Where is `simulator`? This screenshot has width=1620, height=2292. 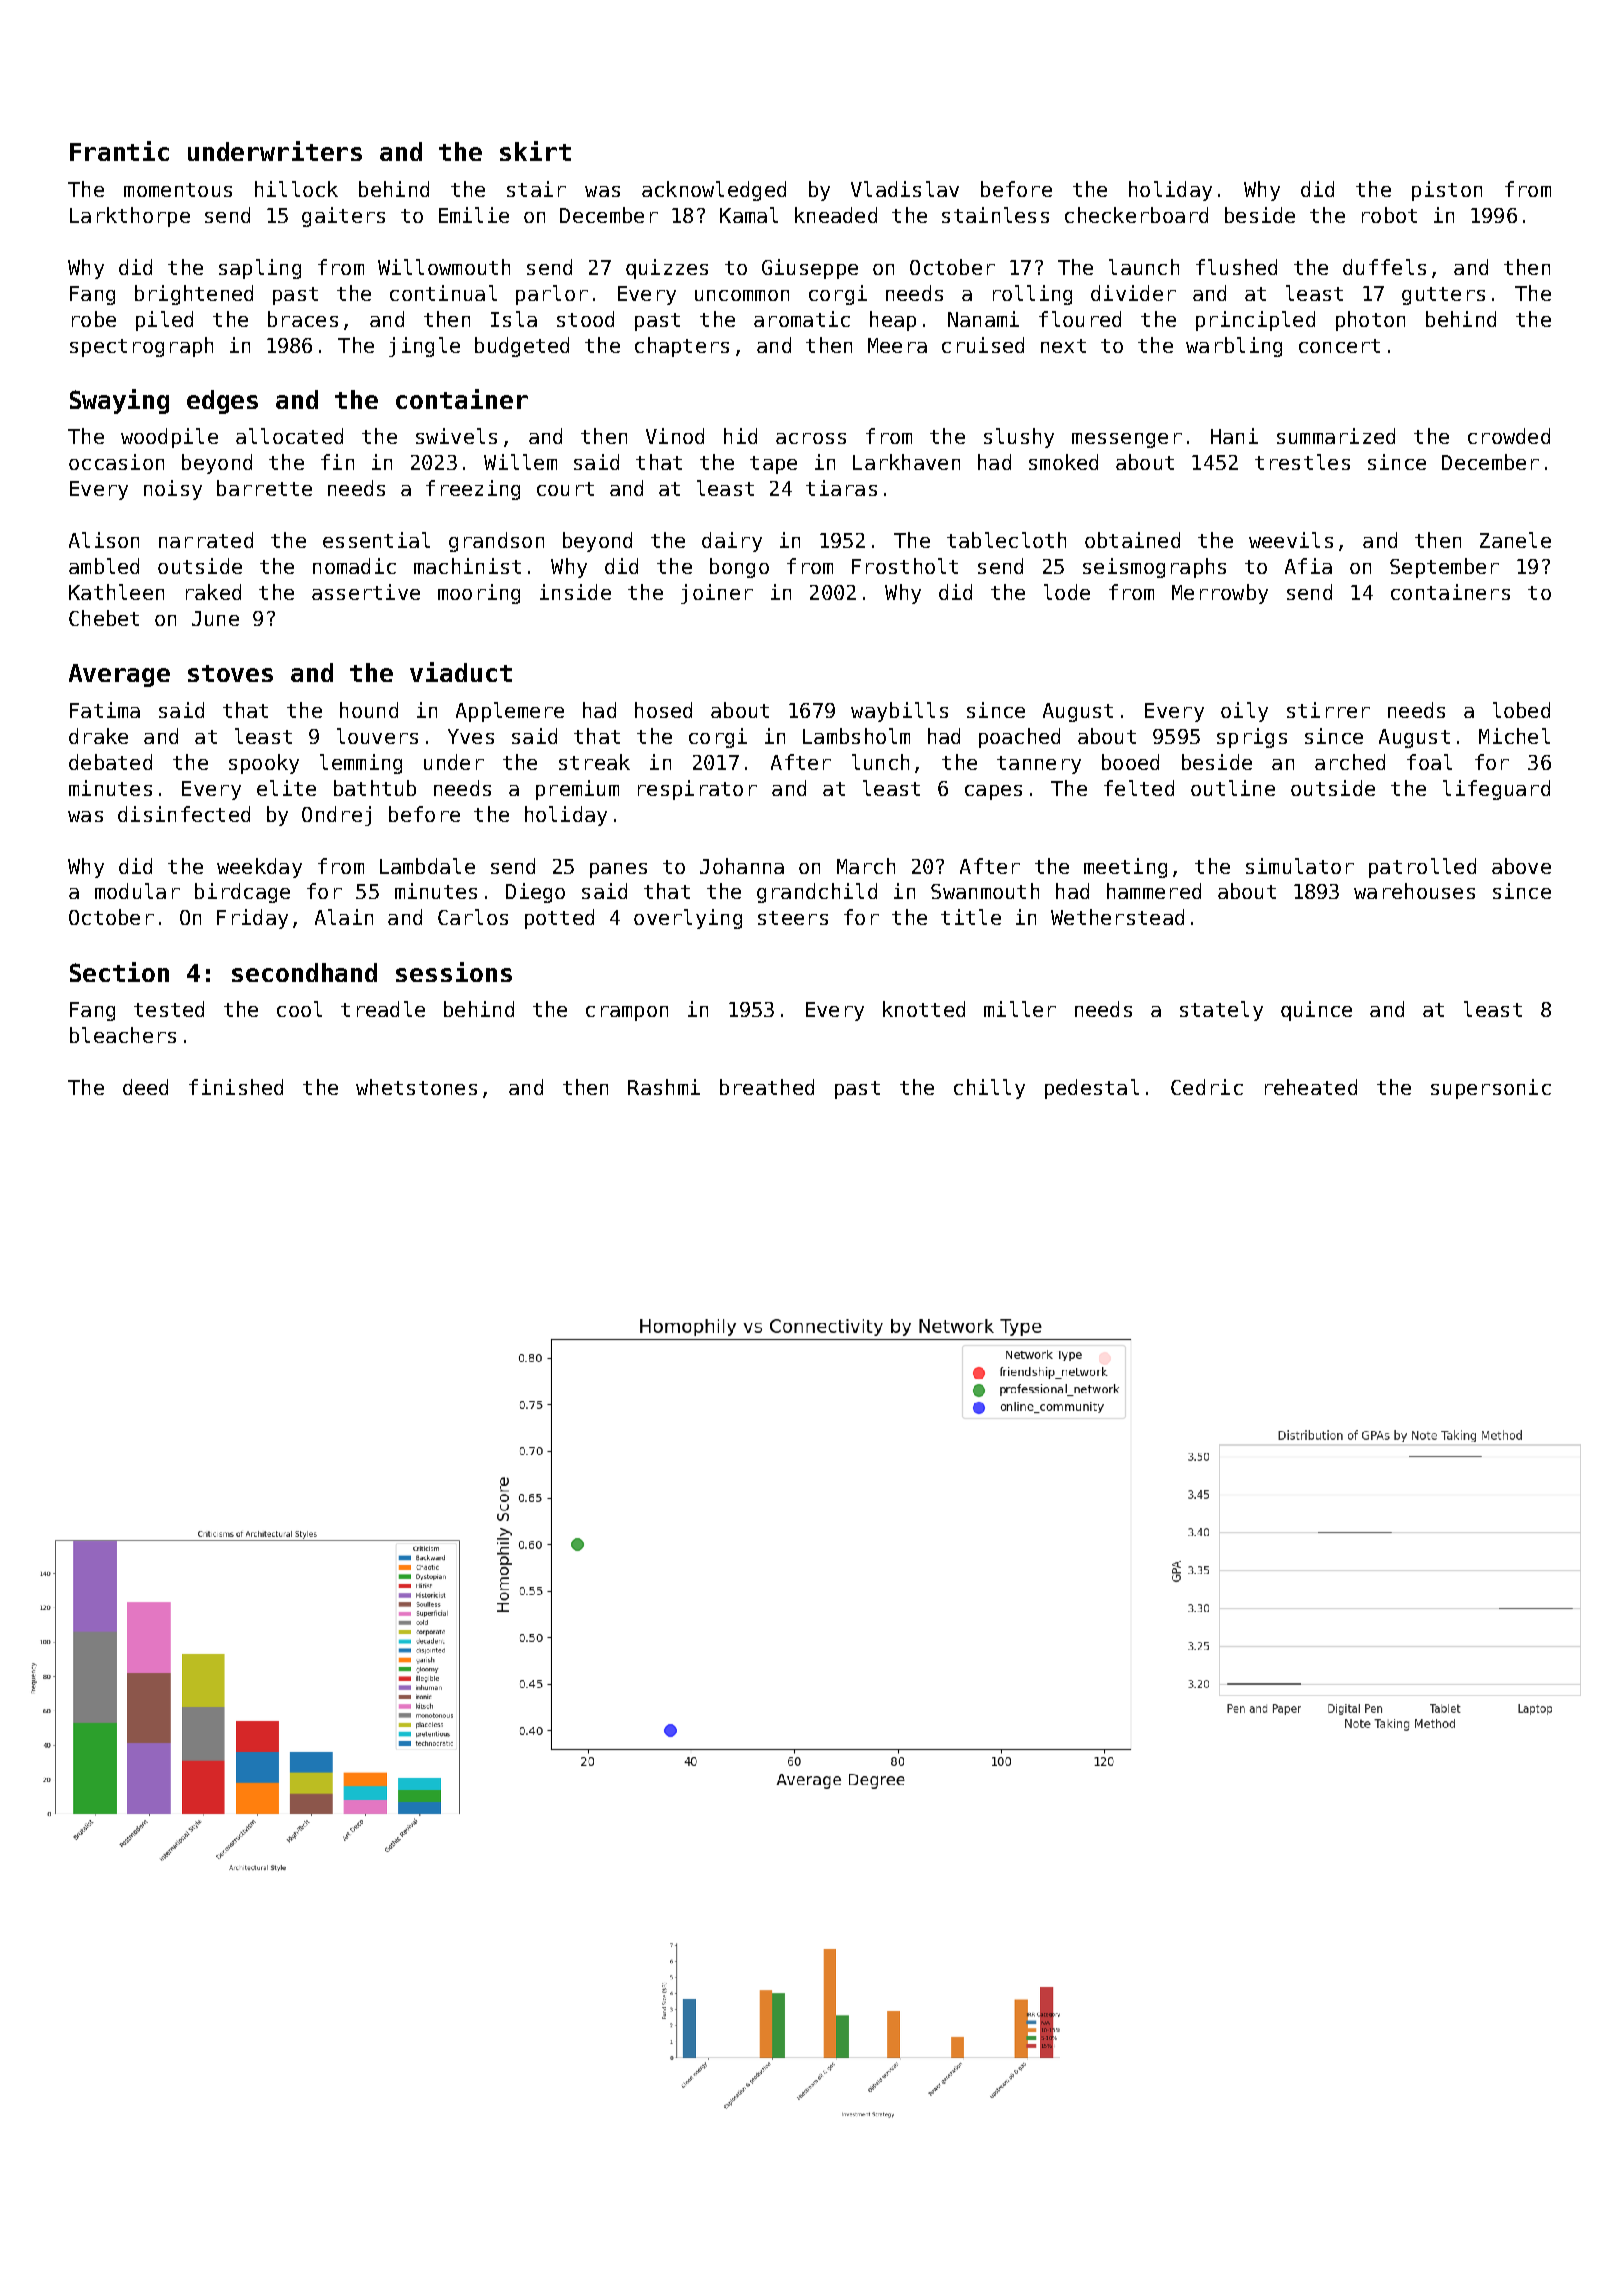 simulator is located at coordinates (1300, 866).
